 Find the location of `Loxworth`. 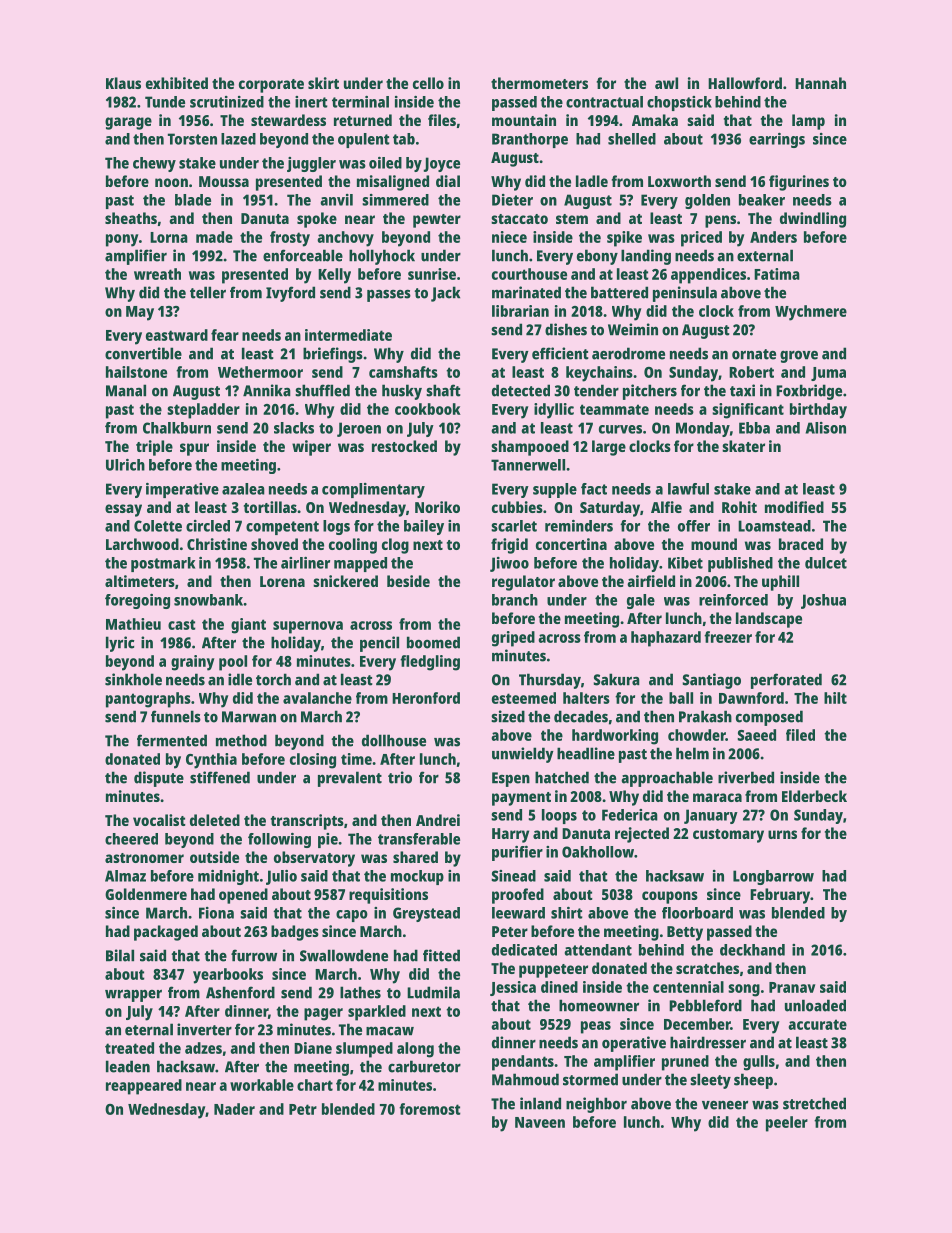

Loxworth is located at coordinates (679, 181).
